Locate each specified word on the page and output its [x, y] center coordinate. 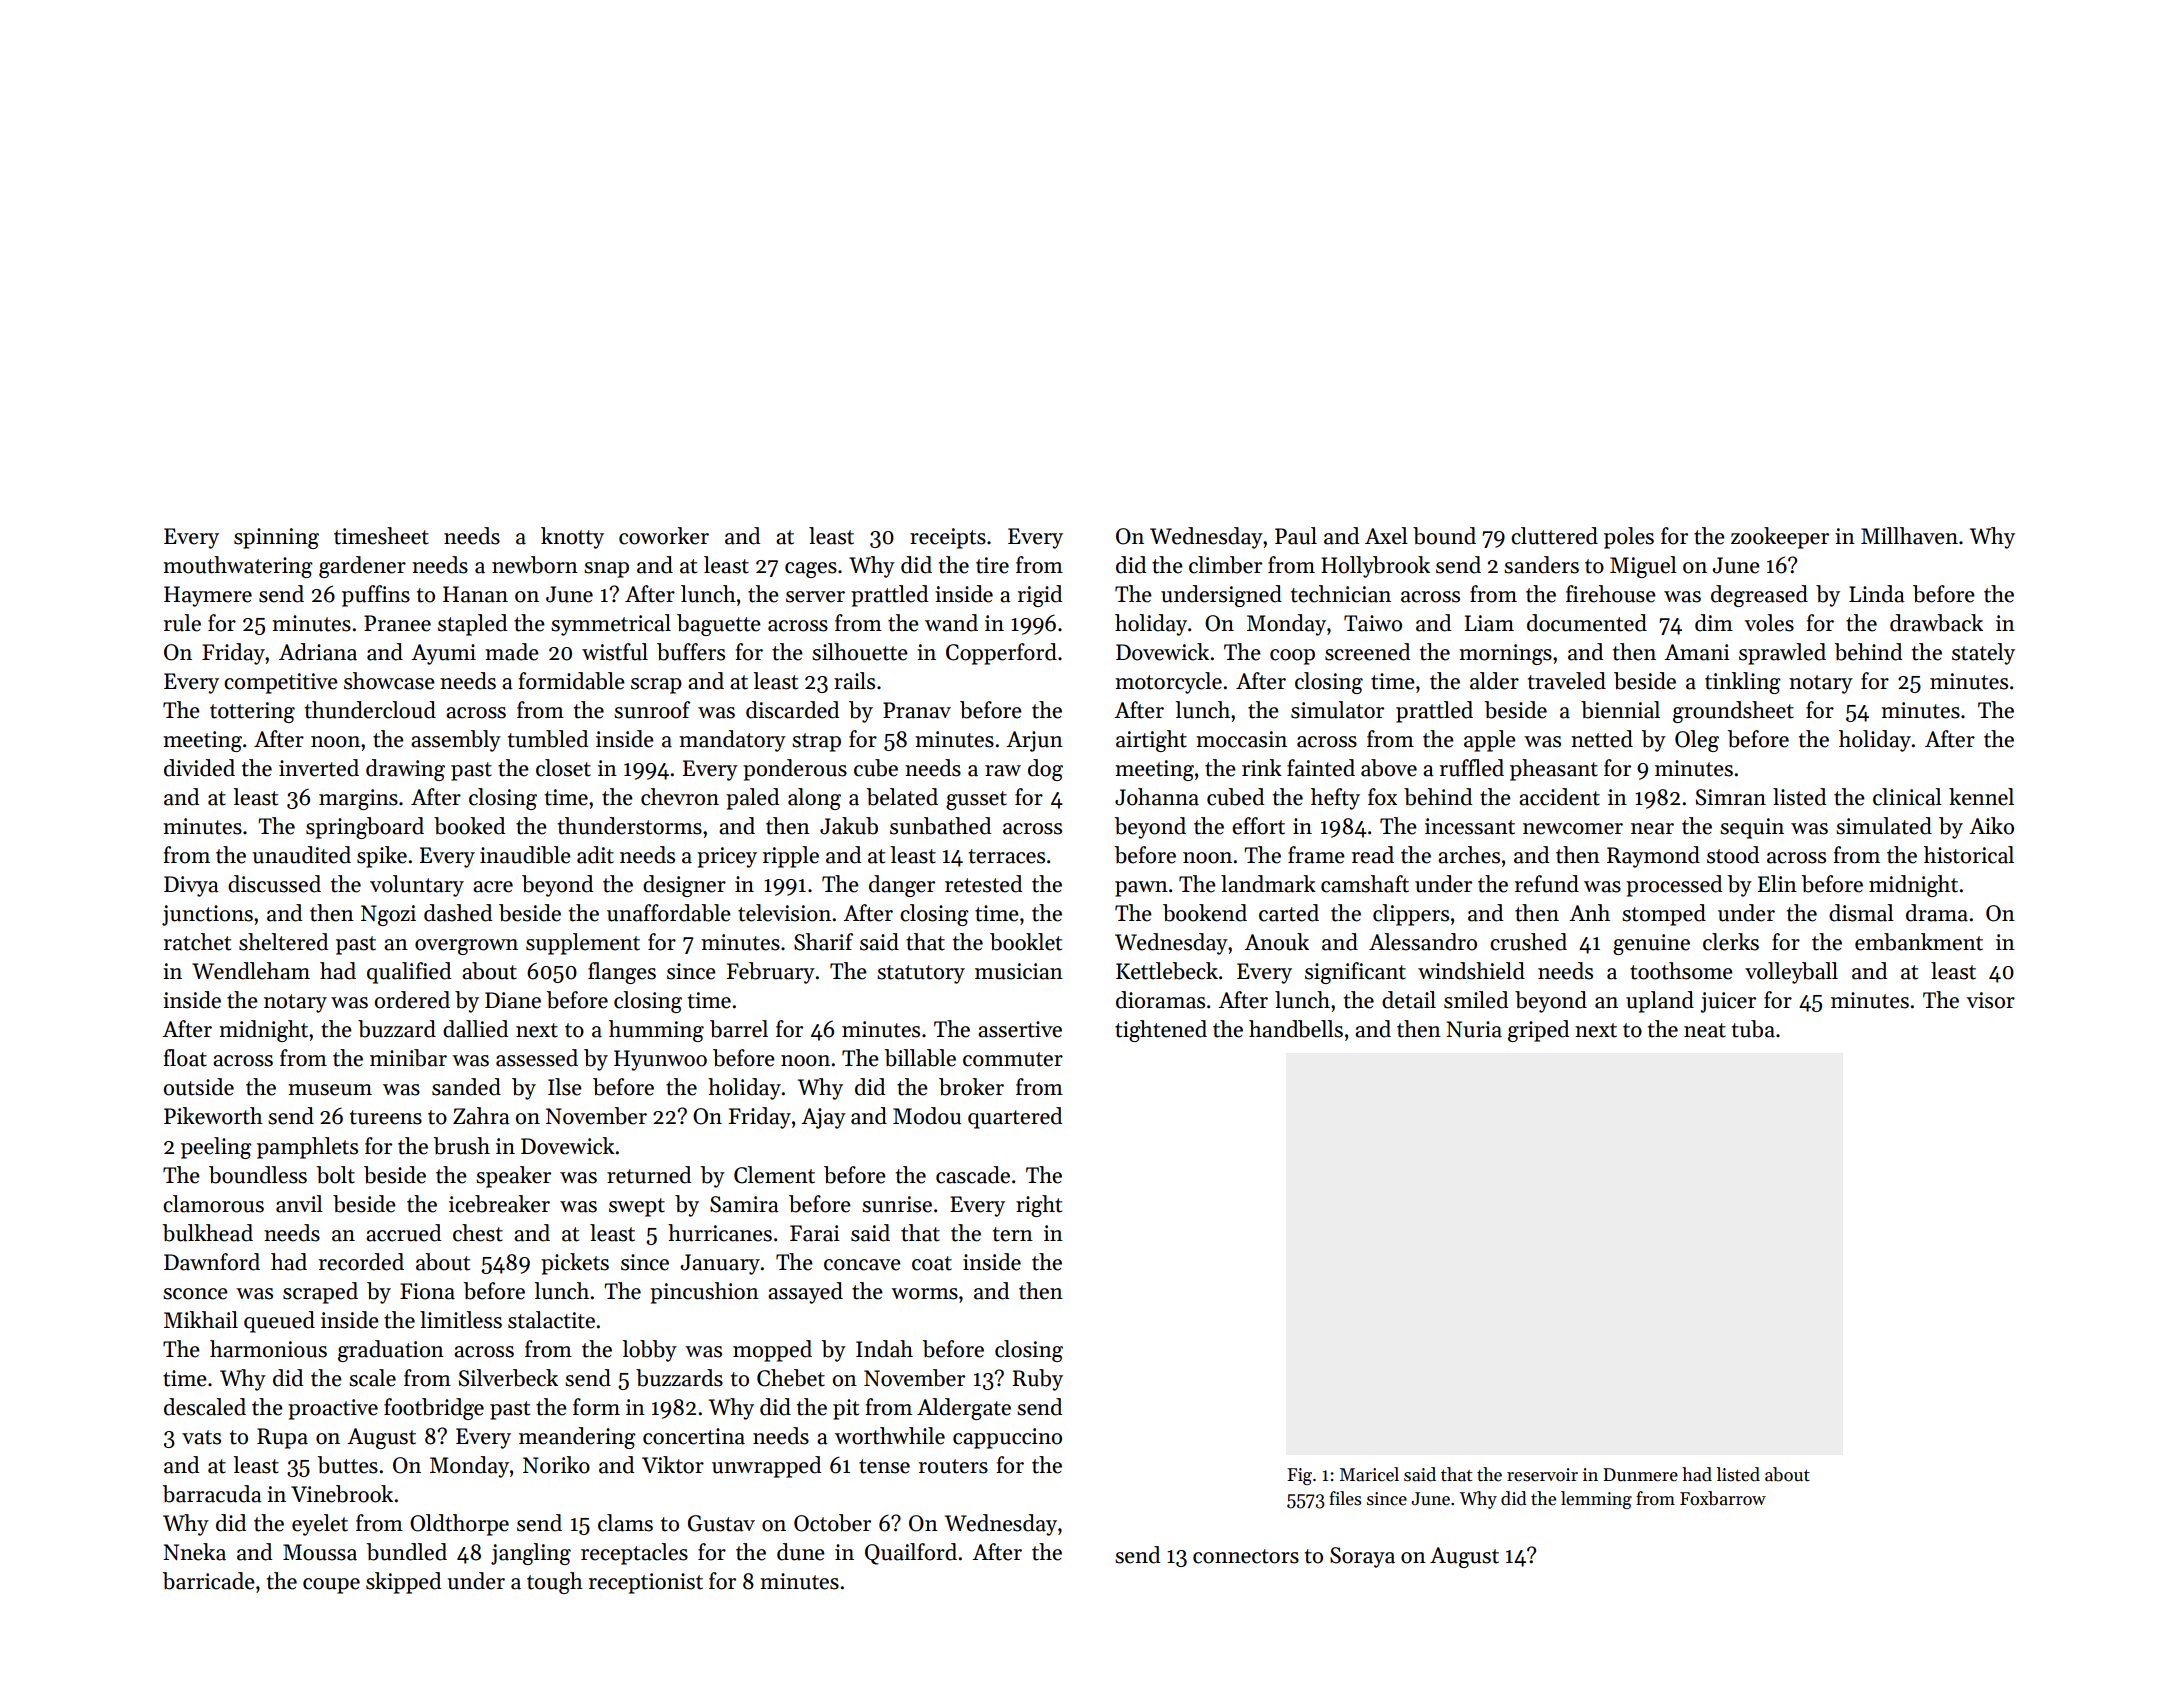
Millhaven [1909, 536]
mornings [1505, 654]
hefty [1335, 799]
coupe [331, 1586]
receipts [948, 538]
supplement [583, 944]
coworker [664, 536]
